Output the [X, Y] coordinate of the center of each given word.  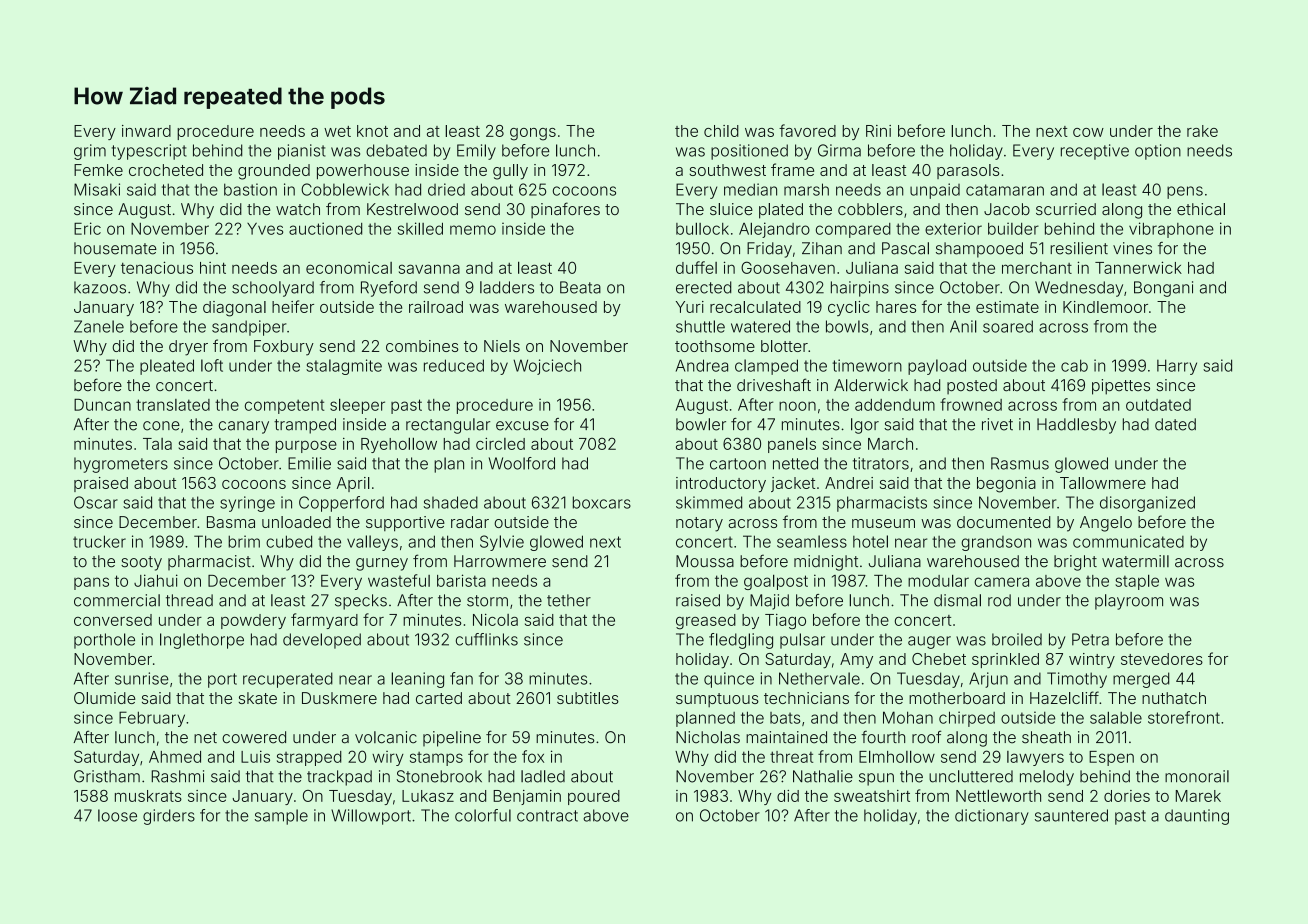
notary [699, 524]
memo [473, 230]
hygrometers [121, 465]
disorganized [1147, 504]
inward [146, 131]
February [152, 719]
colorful [483, 815]
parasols [968, 171]
